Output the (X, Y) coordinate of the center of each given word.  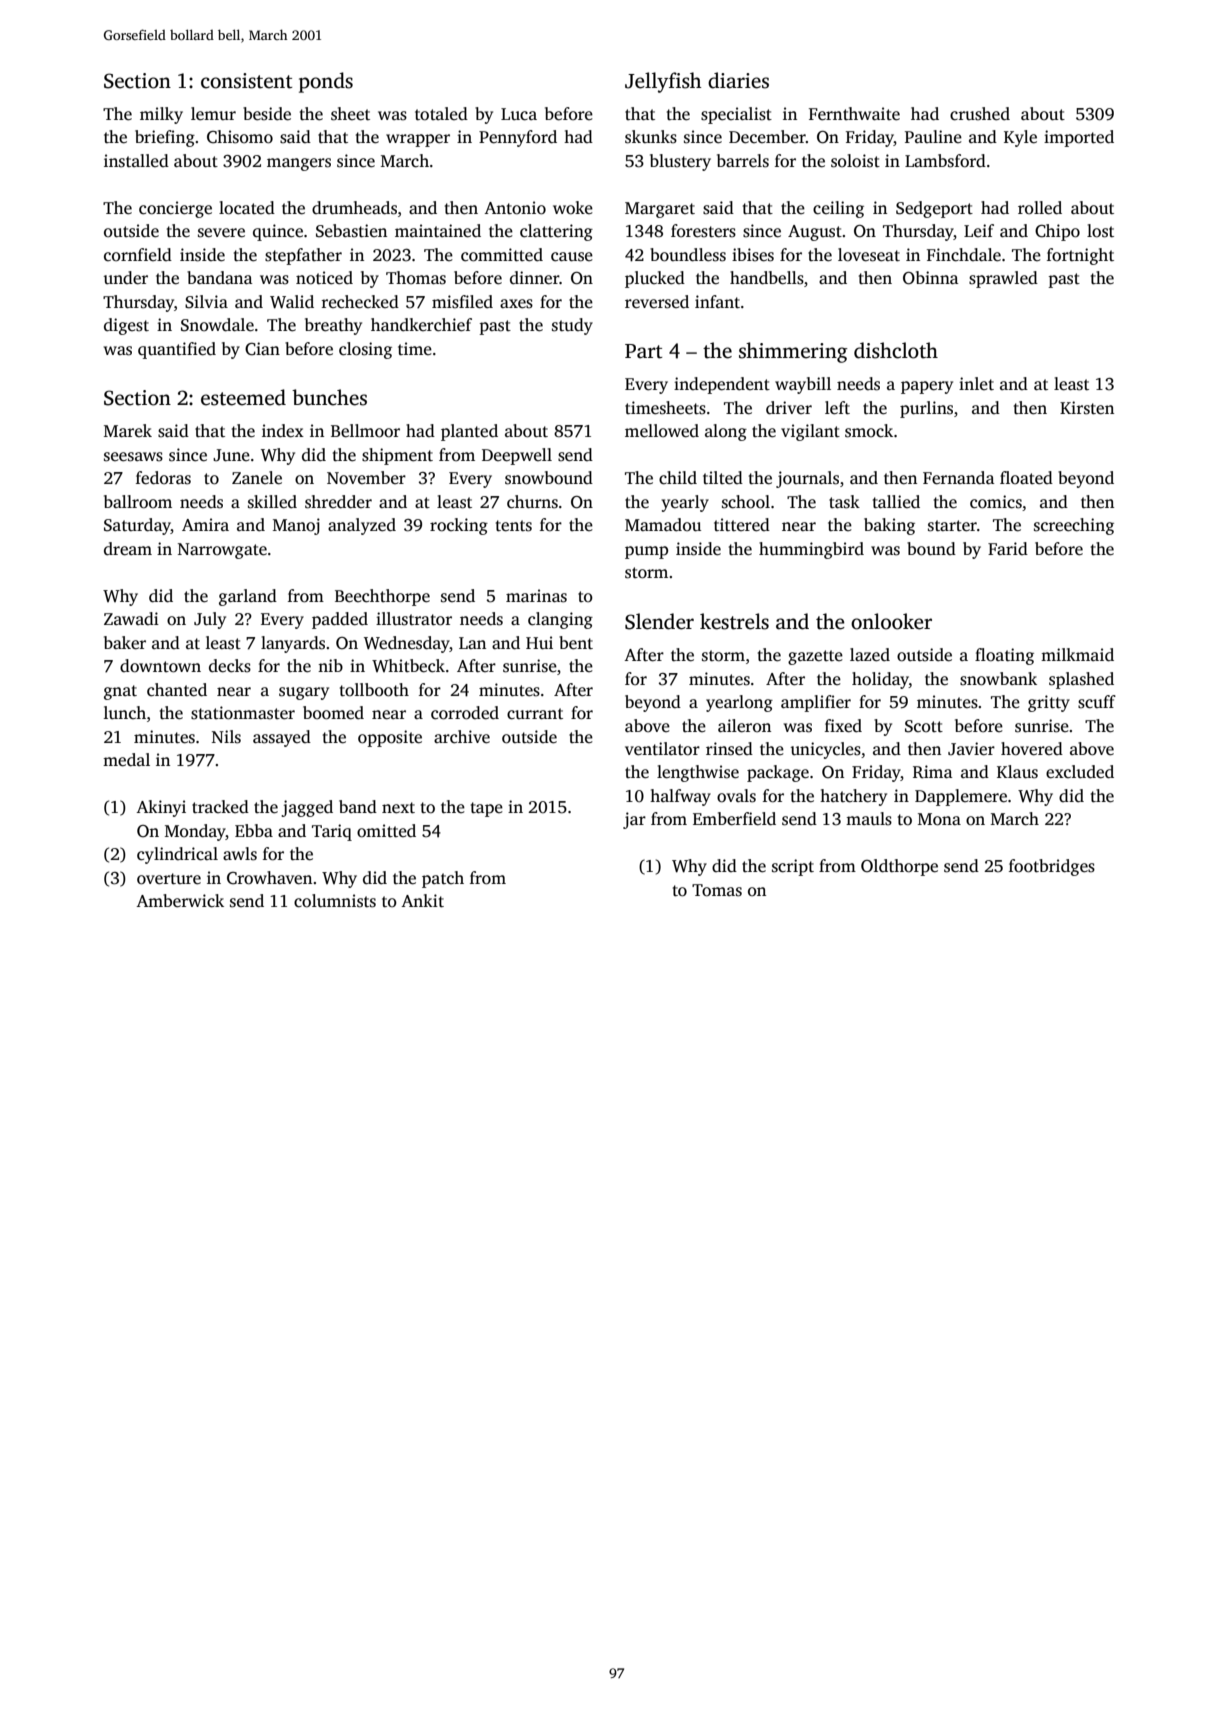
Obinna (930, 278)
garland (248, 597)
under (126, 278)
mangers (299, 164)
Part (643, 351)
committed (502, 255)
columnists (335, 901)
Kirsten (1087, 408)
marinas (536, 596)
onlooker (891, 621)
